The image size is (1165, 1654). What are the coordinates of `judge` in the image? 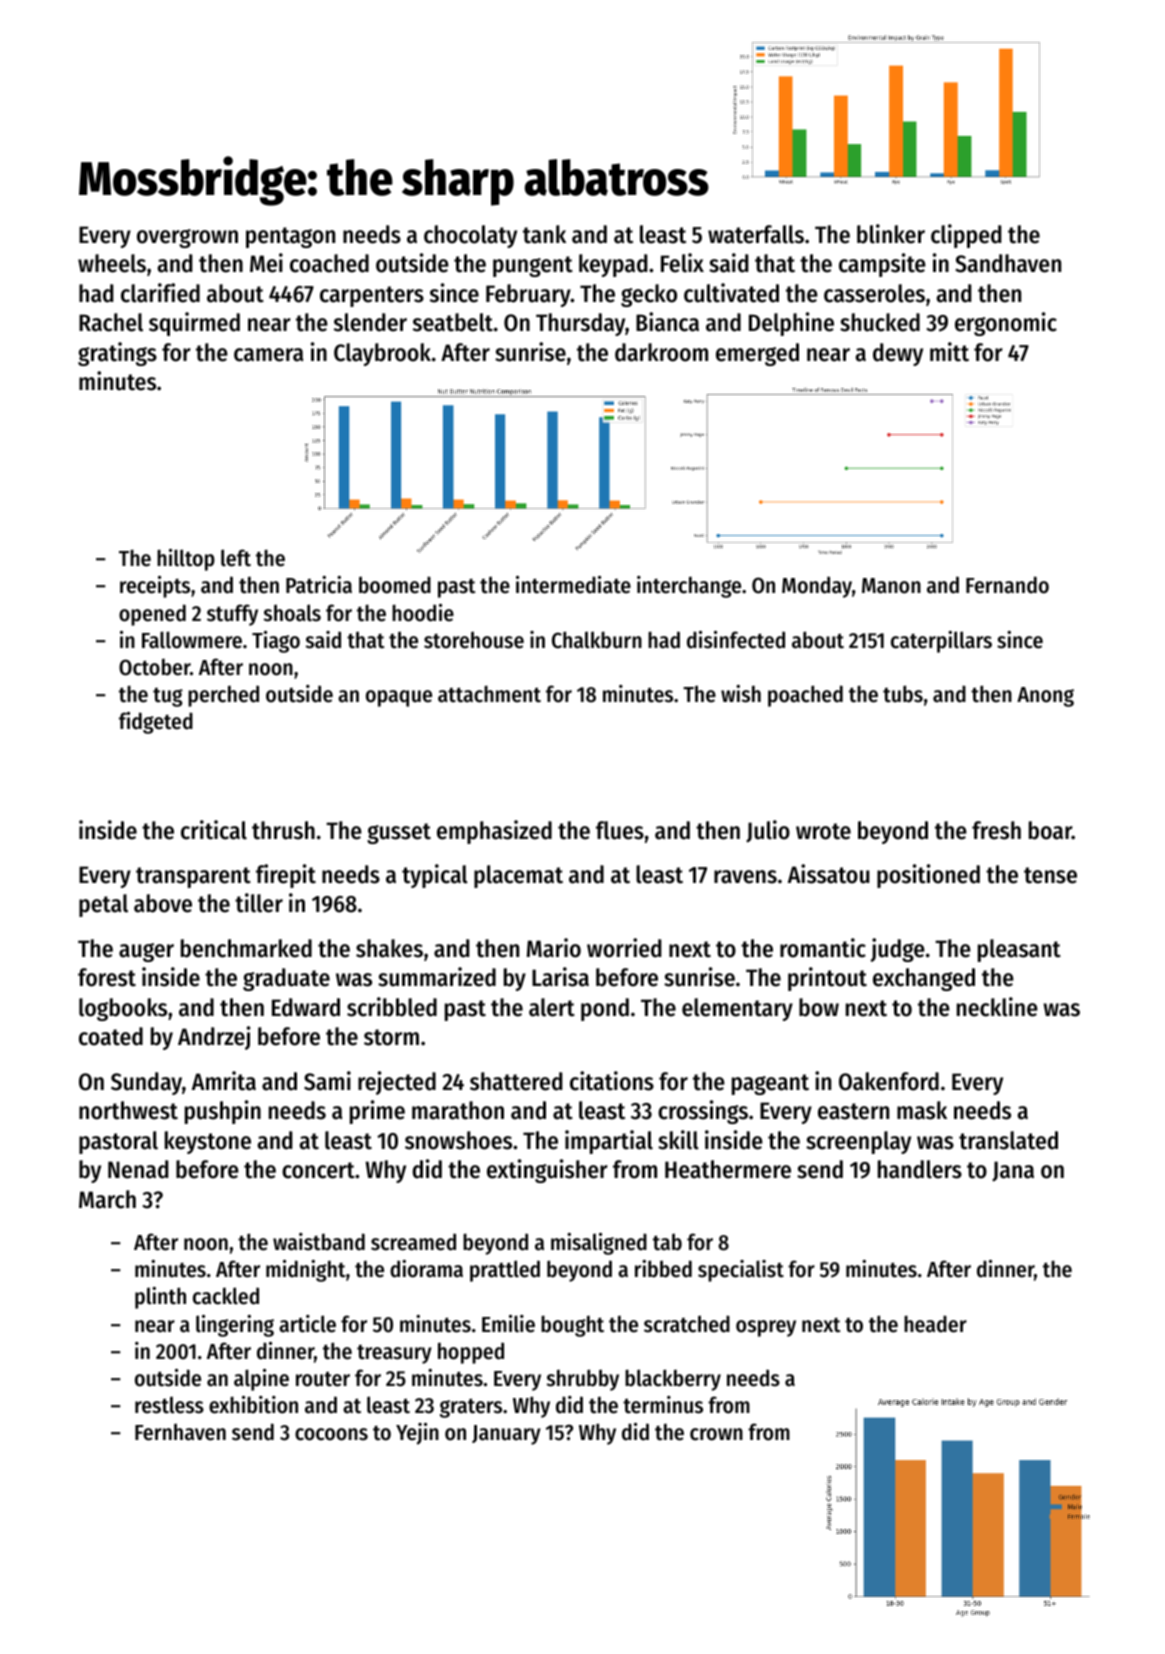 It's located at (897, 950).
